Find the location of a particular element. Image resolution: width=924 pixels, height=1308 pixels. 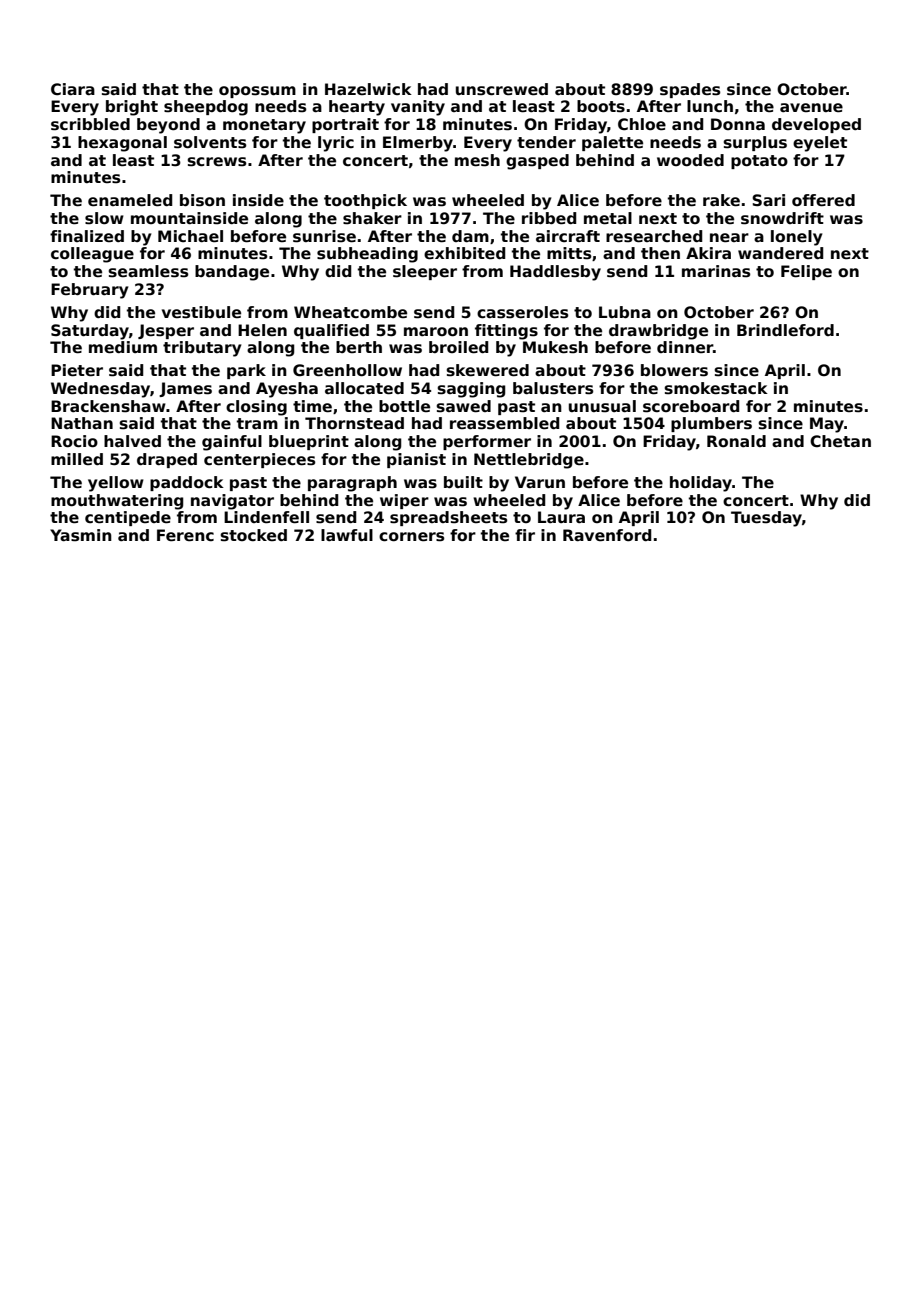

dam is located at coordinates (470, 236).
